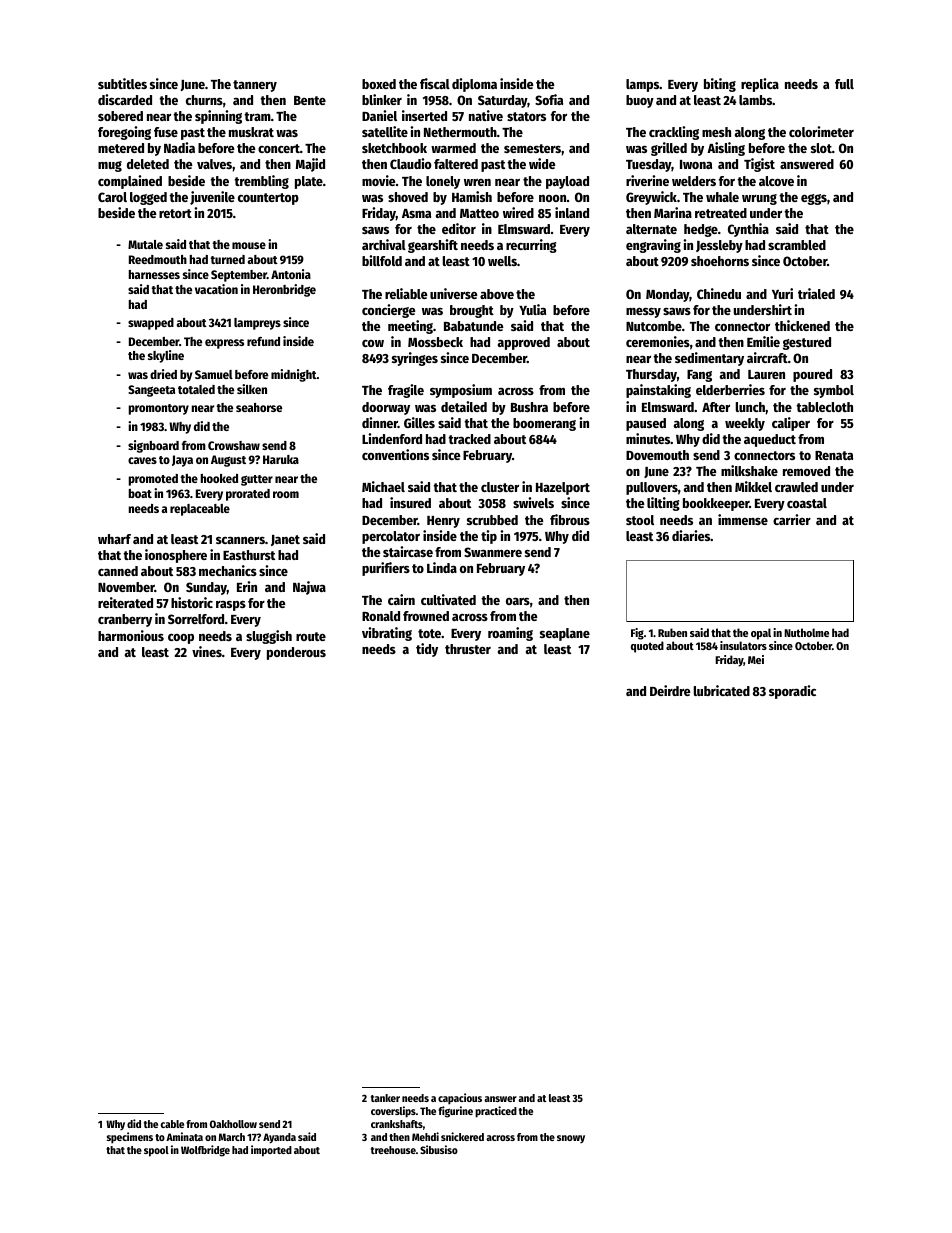 The height and width of the image is (1233, 952). Describe the element at coordinates (716, 132) in the image. I see `mesh` at that location.
